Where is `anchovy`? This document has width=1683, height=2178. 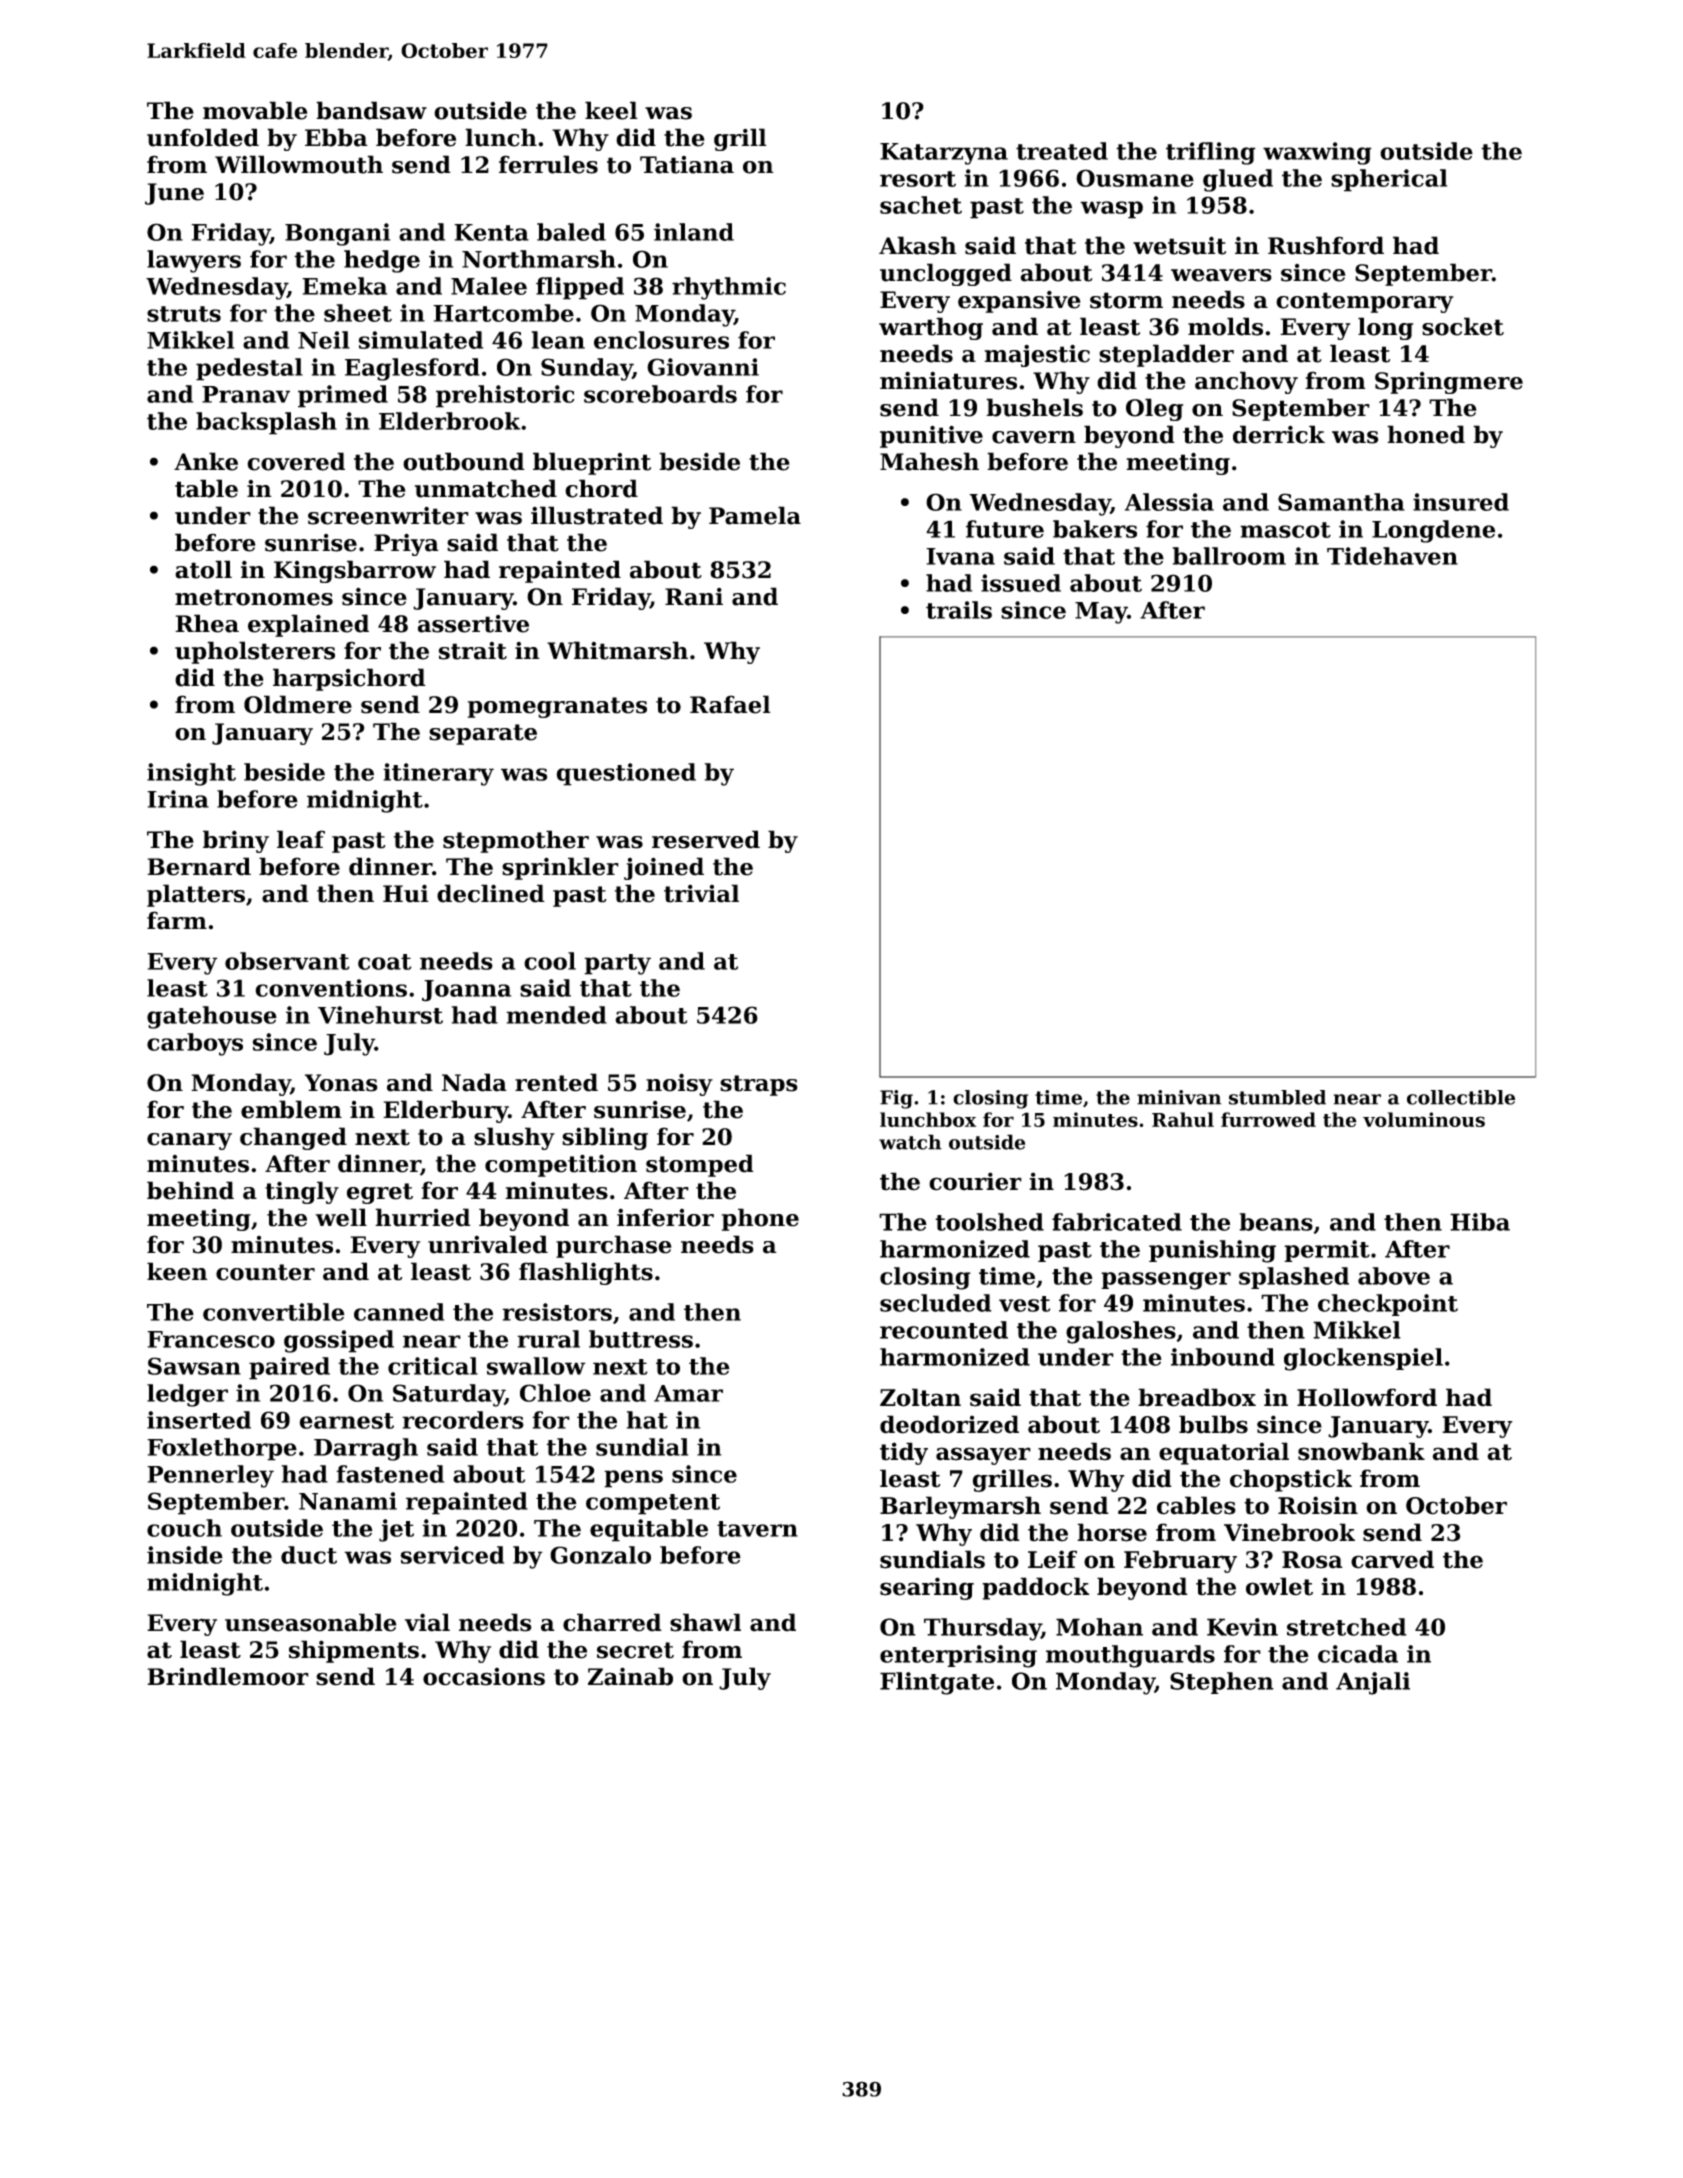
anchovy is located at coordinates (1246, 382).
